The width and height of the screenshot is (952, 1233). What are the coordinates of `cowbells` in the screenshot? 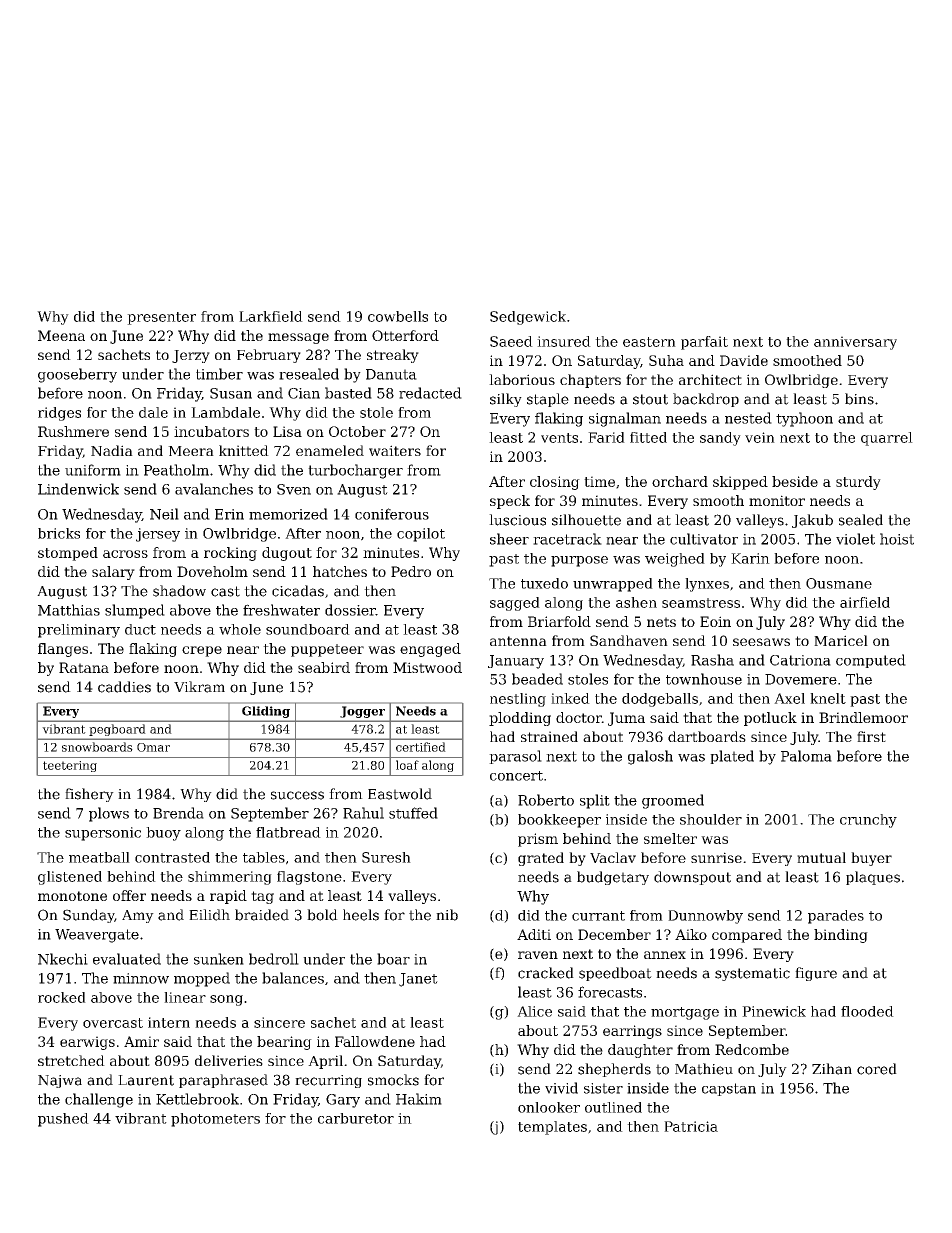 It's located at (398, 316).
